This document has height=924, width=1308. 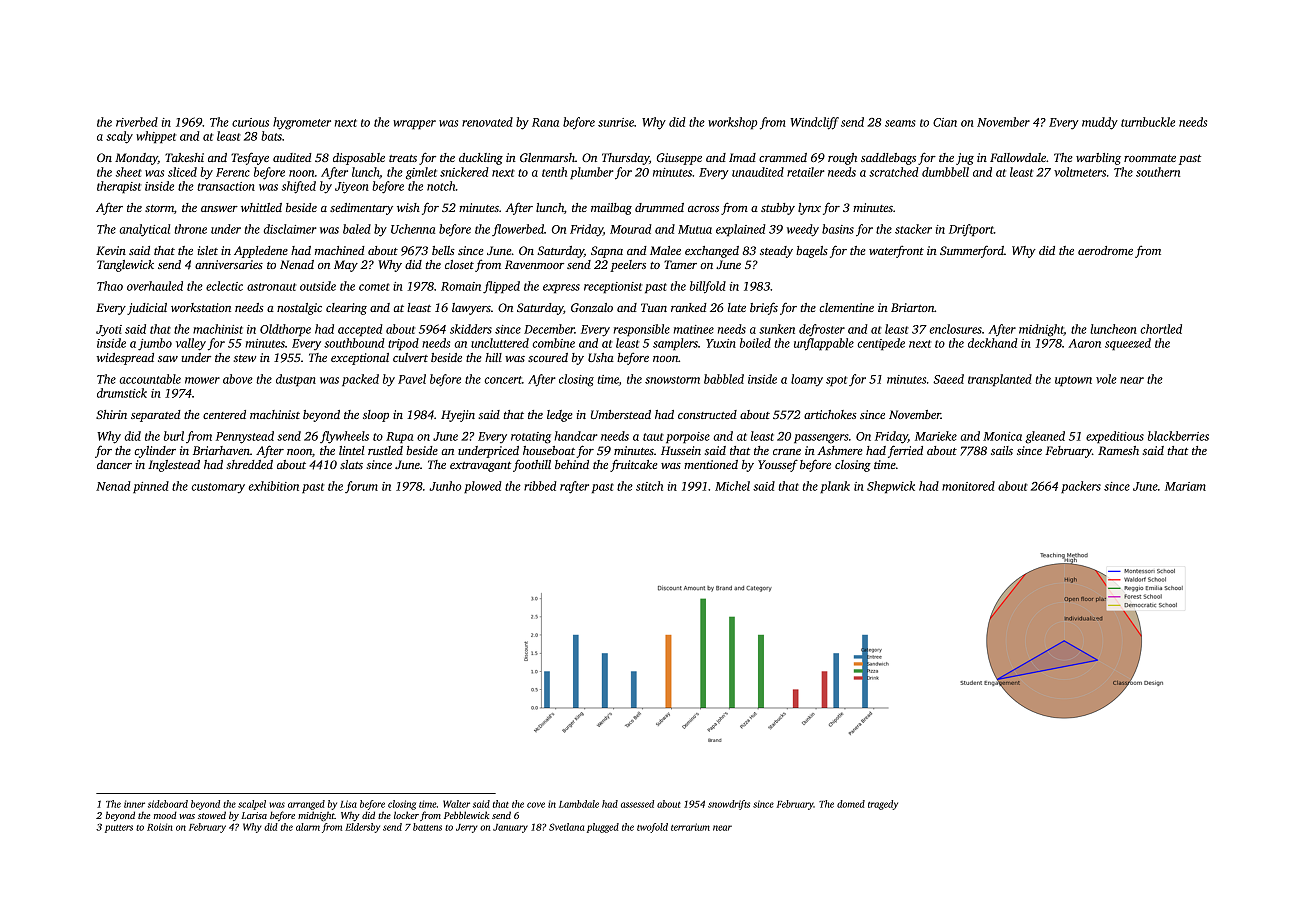 I want to click on snowdrifts, so click(x=729, y=805).
